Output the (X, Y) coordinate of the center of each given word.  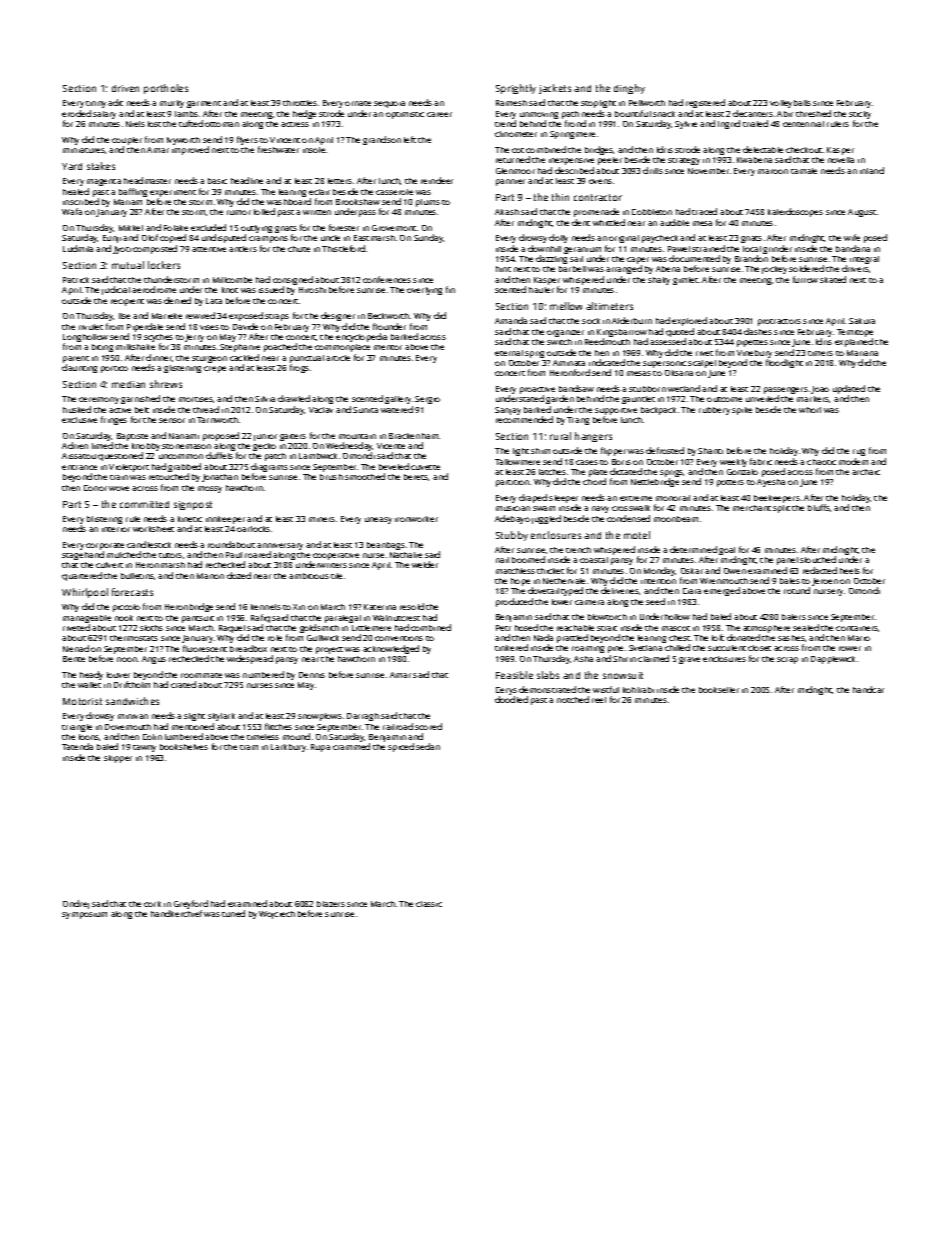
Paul (234, 555)
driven (125, 88)
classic (429, 904)
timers (820, 353)
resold (412, 606)
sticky (860, 115)
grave (689, 660)
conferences (387, 279)
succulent (727, 648)
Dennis (312, 675)
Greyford (191, 904)
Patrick (76, 280)
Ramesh (511, 103)
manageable (87, 619)
